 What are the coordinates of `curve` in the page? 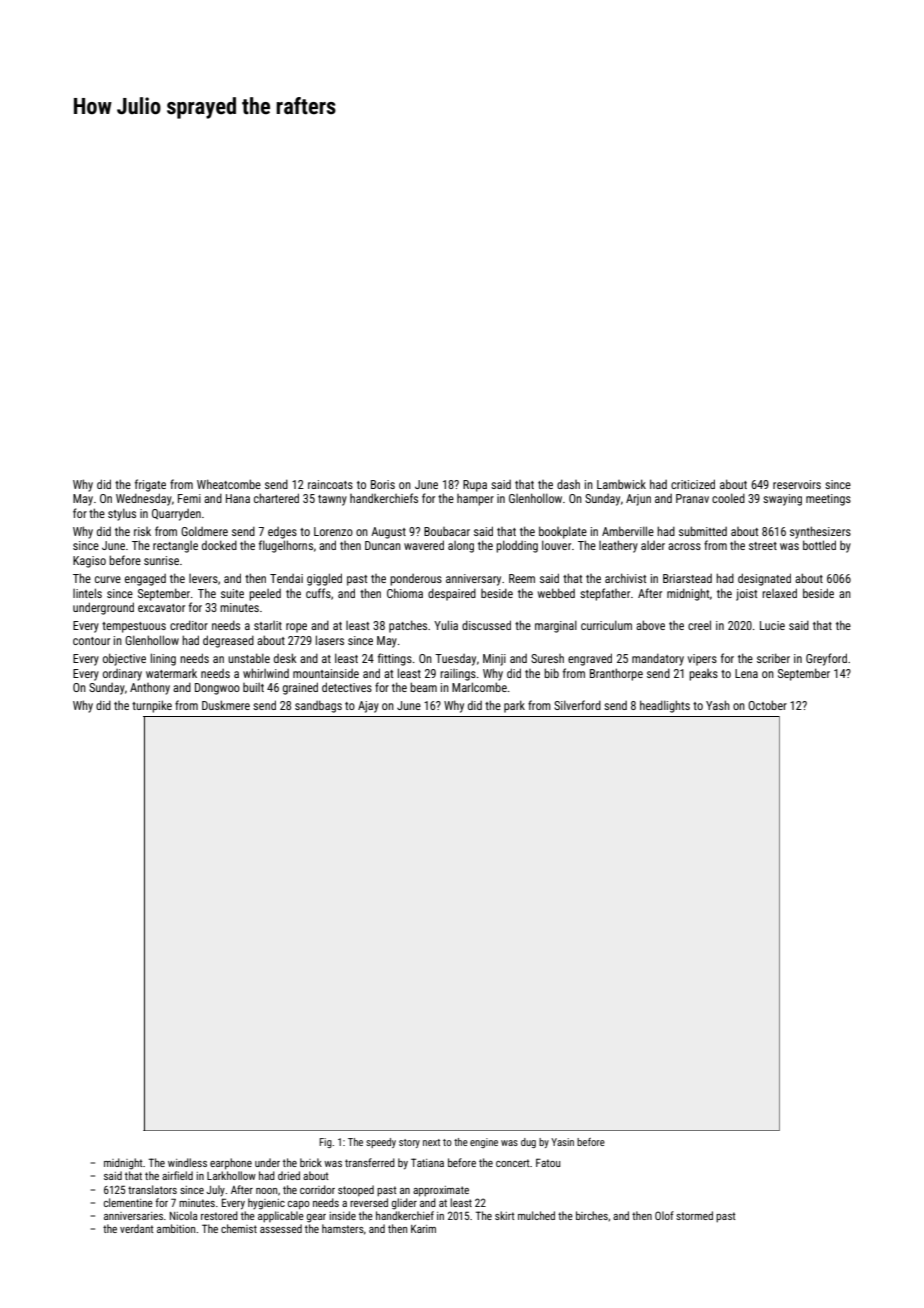 It's located at (108, 579).
